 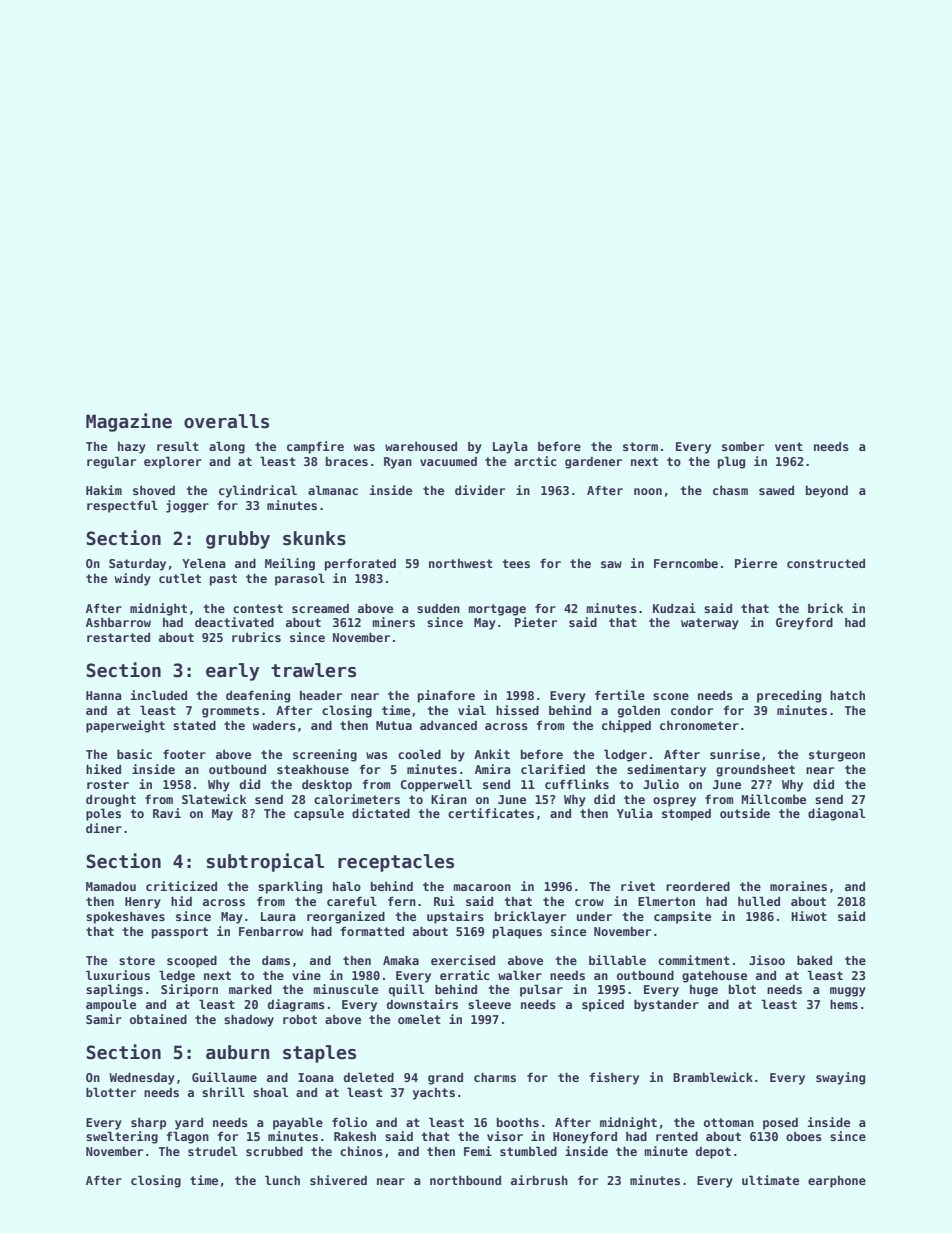 I want to click on pinafore, so click(x=446, y=696).
